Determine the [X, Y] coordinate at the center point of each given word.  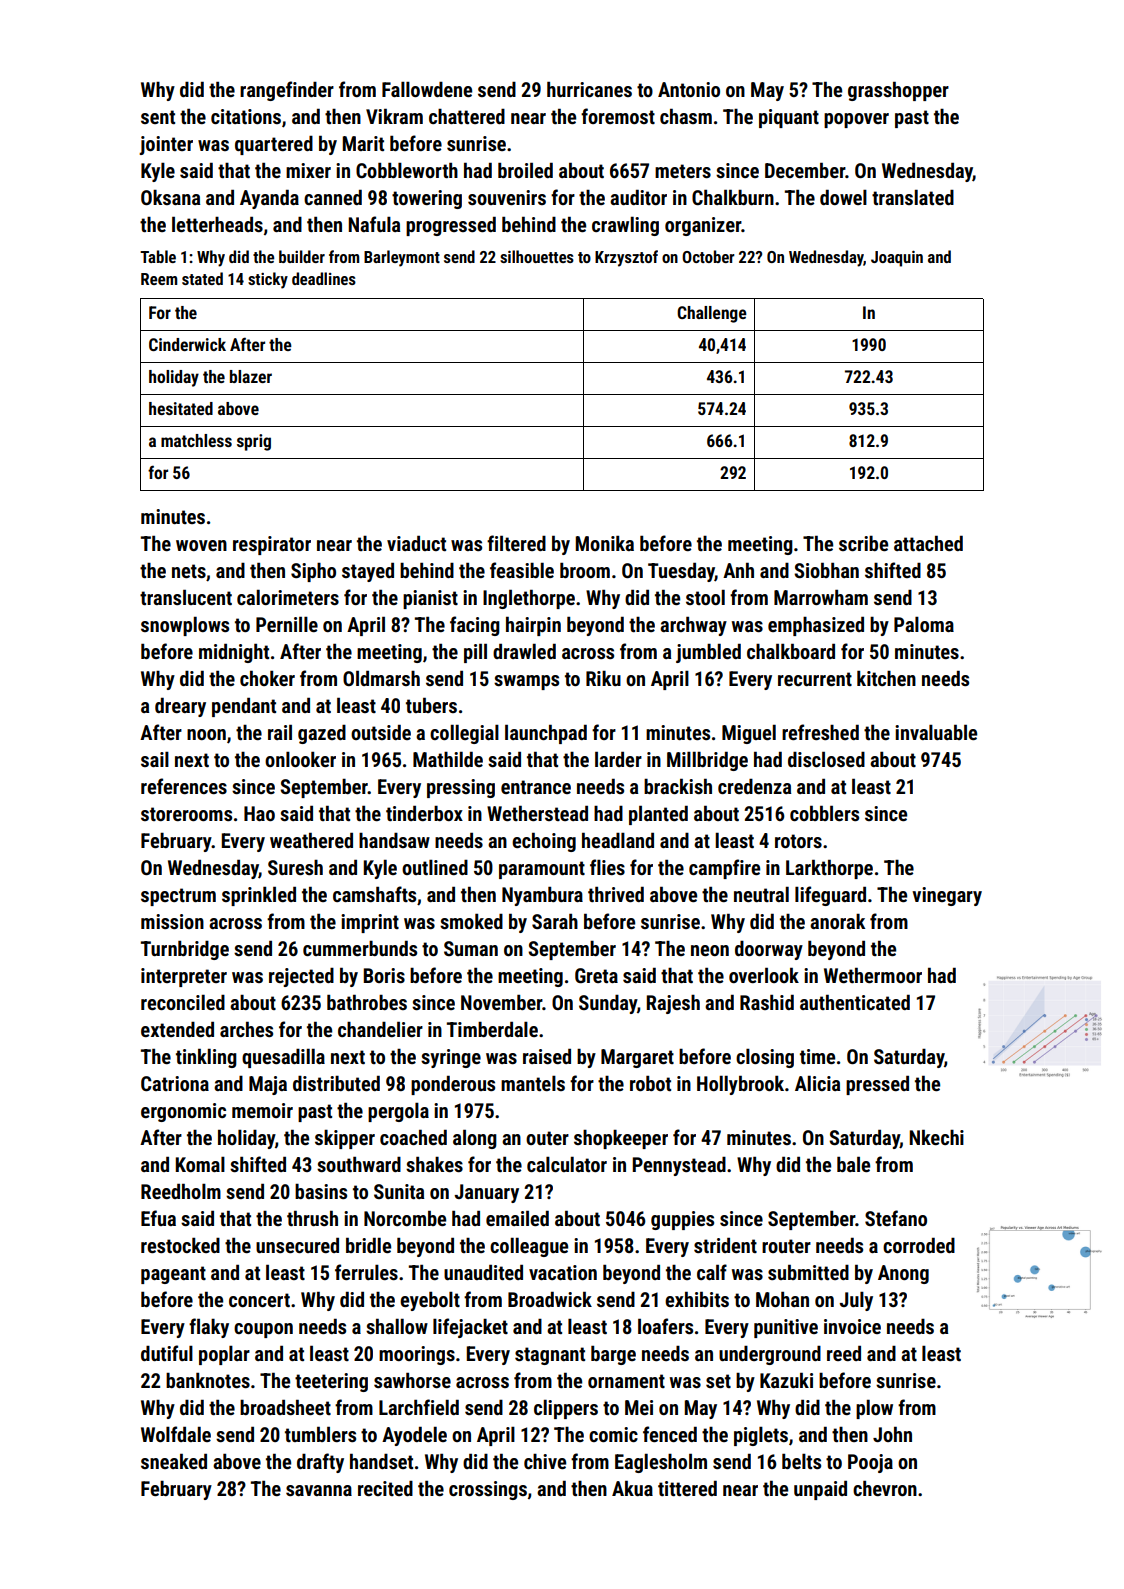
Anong [903, 1274]
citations [246, 116]
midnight [234, 653]
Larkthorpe [829, 869]
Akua [632, 1488]
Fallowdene [427, 89]
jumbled [708, 653]
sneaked [174, 1461]
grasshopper [898, 91]
